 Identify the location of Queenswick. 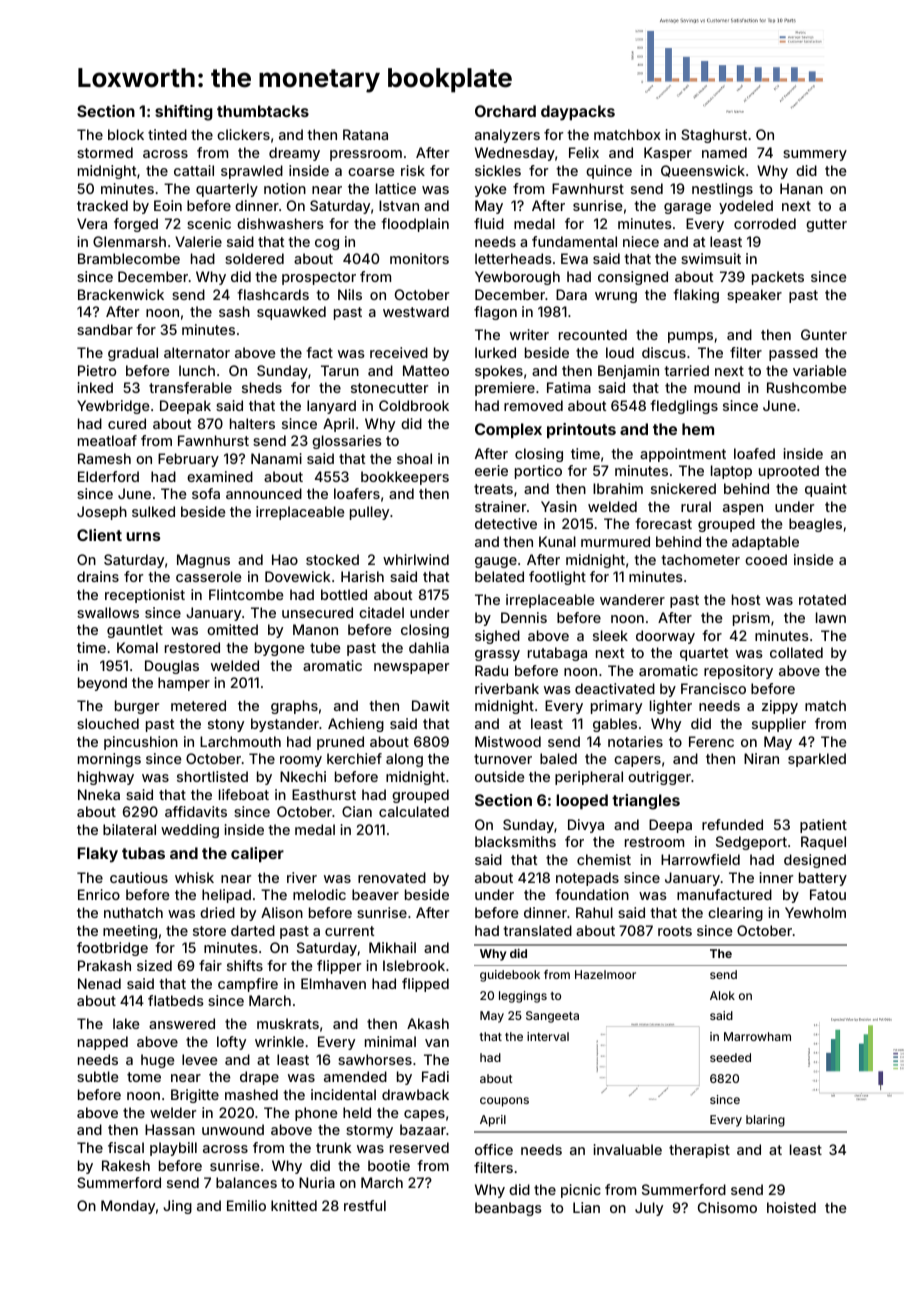
(703, 171).
